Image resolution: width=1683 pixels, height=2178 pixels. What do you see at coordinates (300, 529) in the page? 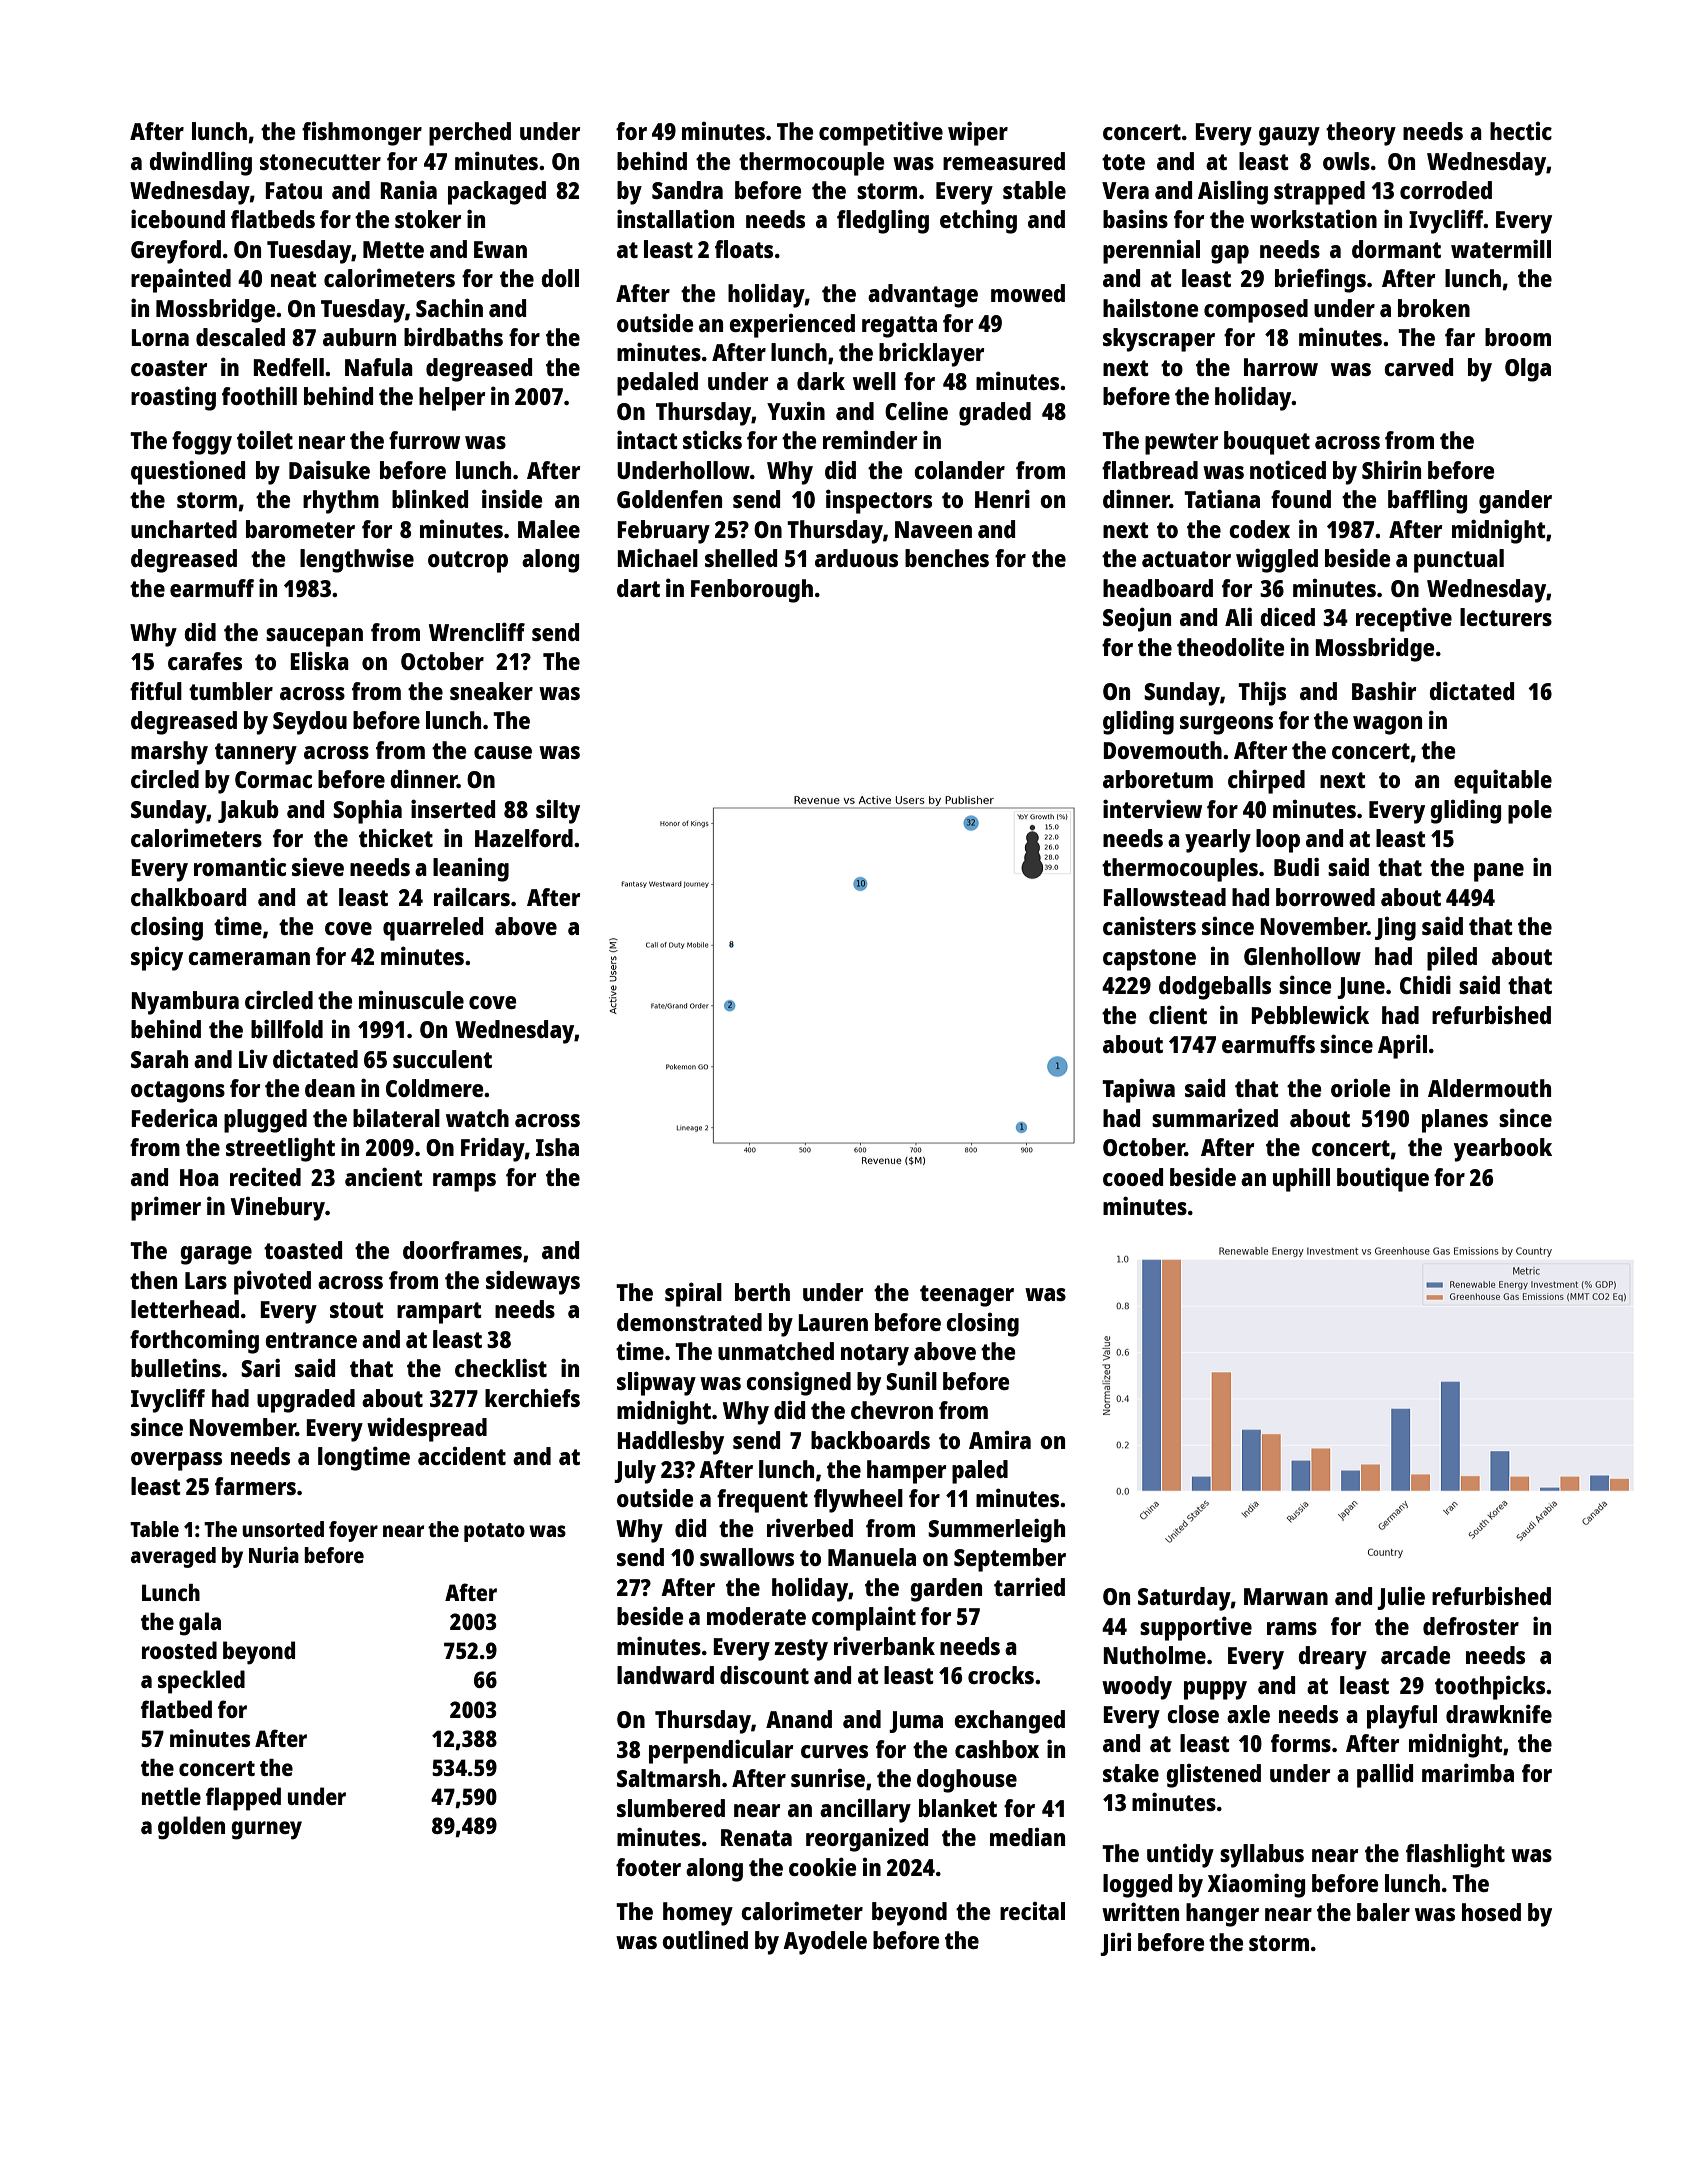
I see `barometer` at bounding box center [300, 529].
